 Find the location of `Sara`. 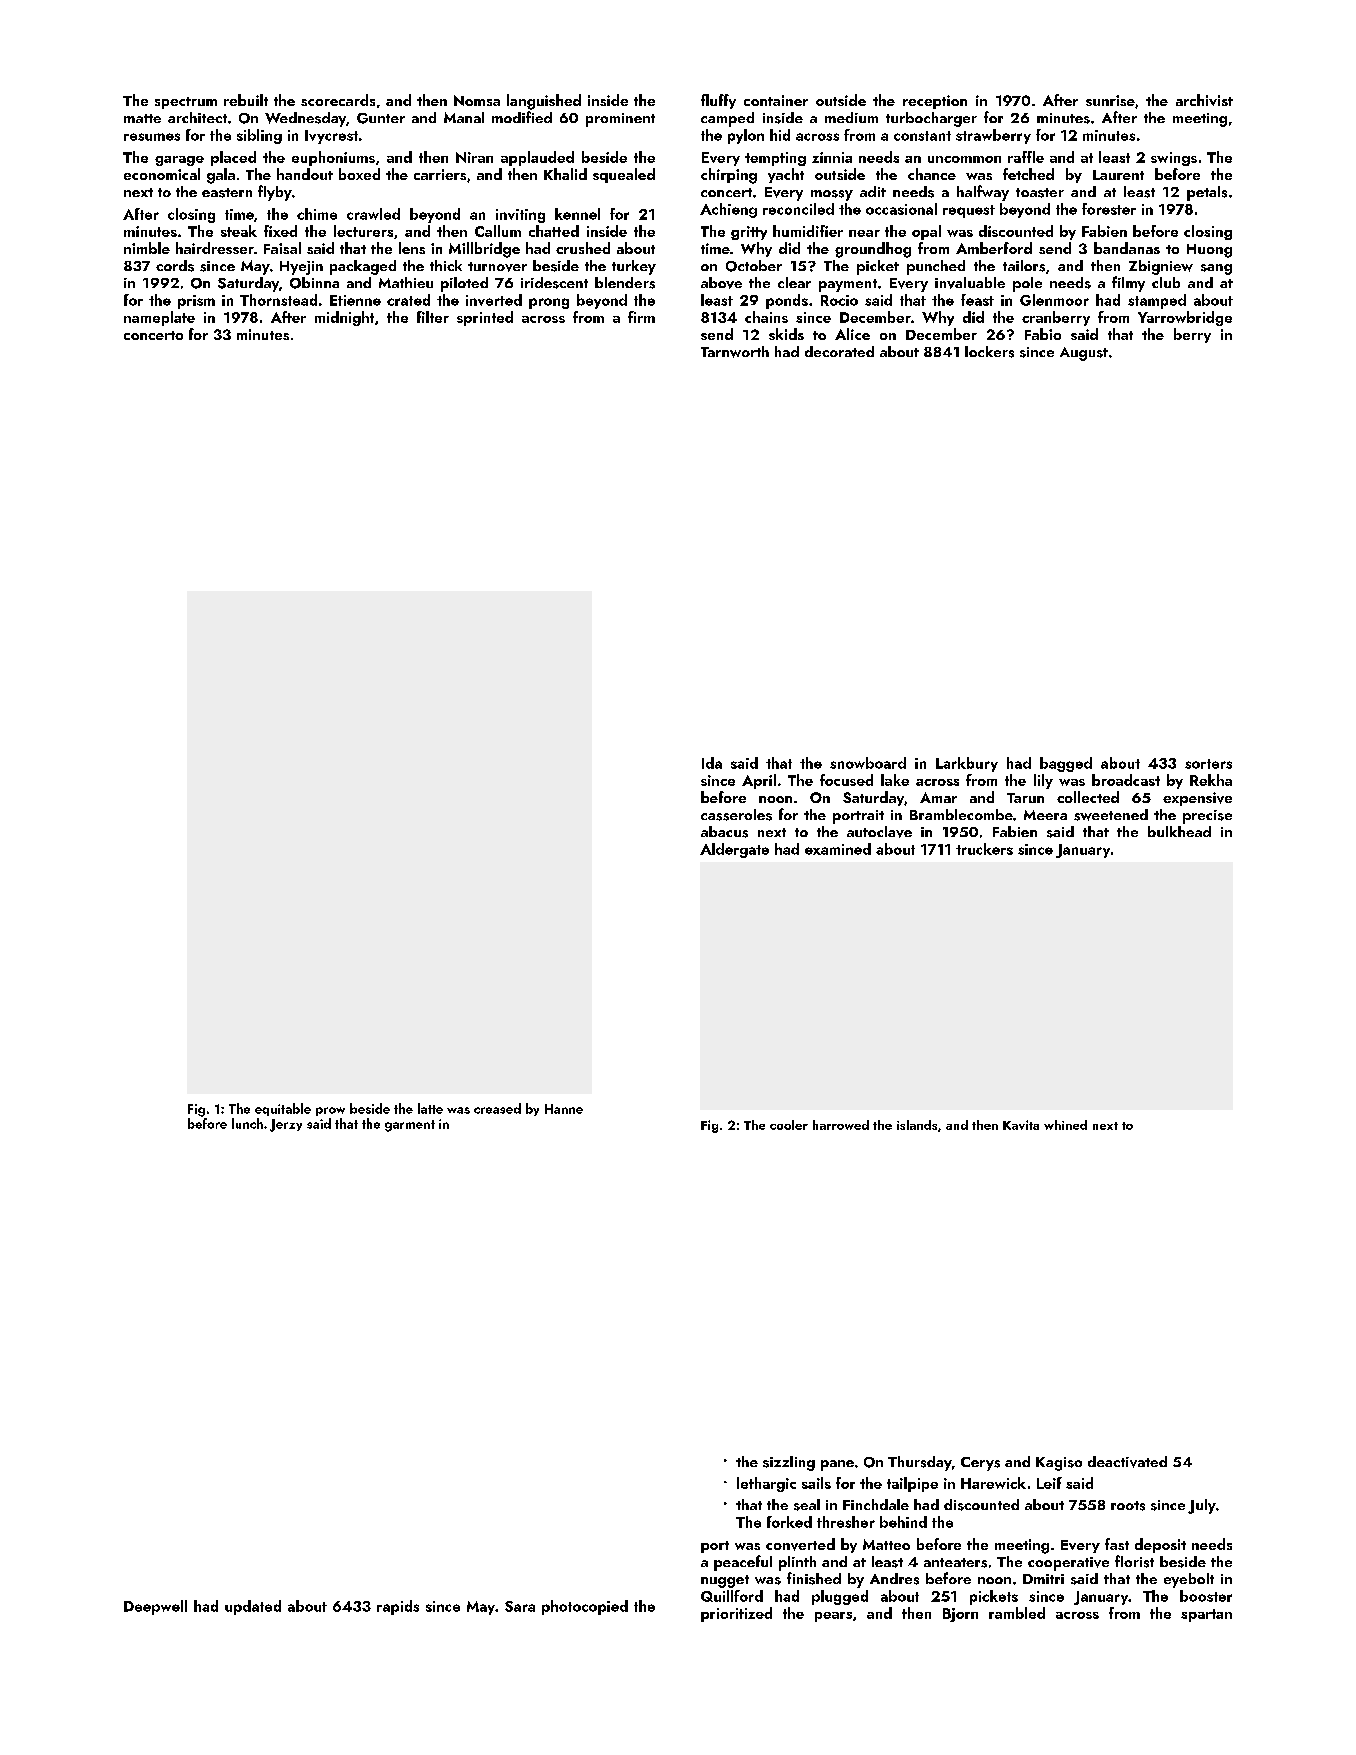

Sara is located at coordinates (520, 1606).
